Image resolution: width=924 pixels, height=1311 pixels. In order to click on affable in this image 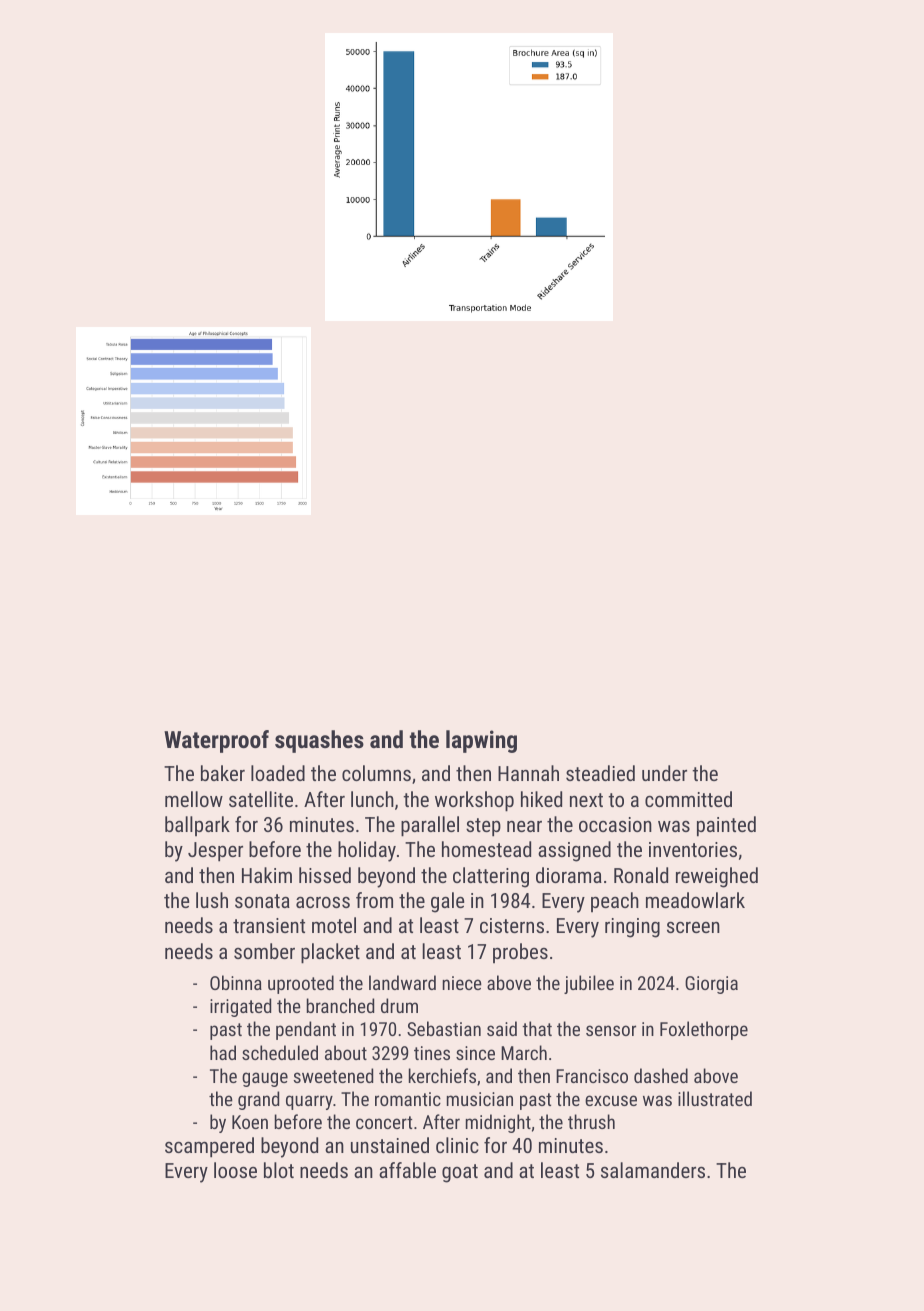, I will do `click(407, 1170)`.
